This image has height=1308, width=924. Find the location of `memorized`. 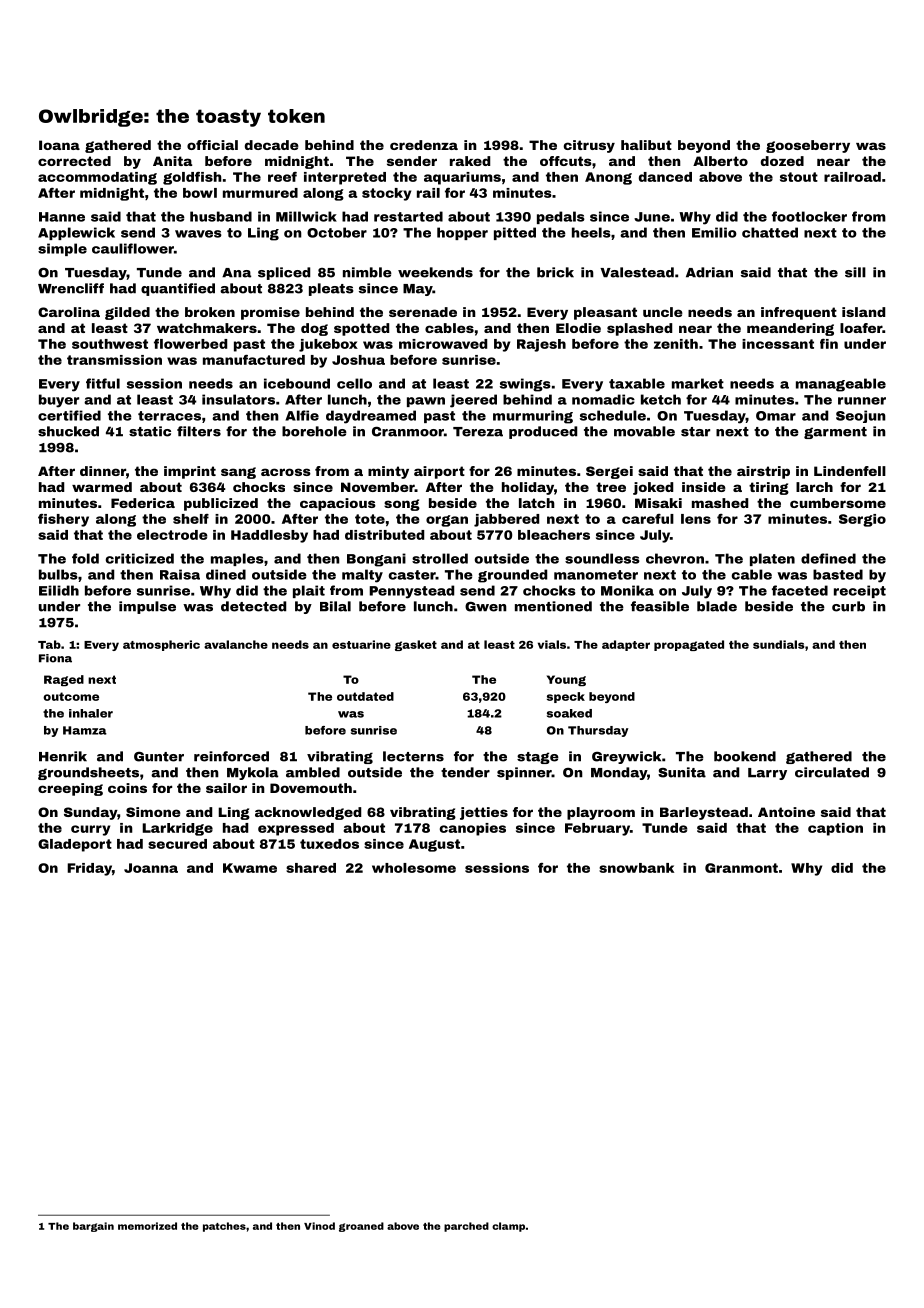

memorized is located at coordinates (147, 1226).
